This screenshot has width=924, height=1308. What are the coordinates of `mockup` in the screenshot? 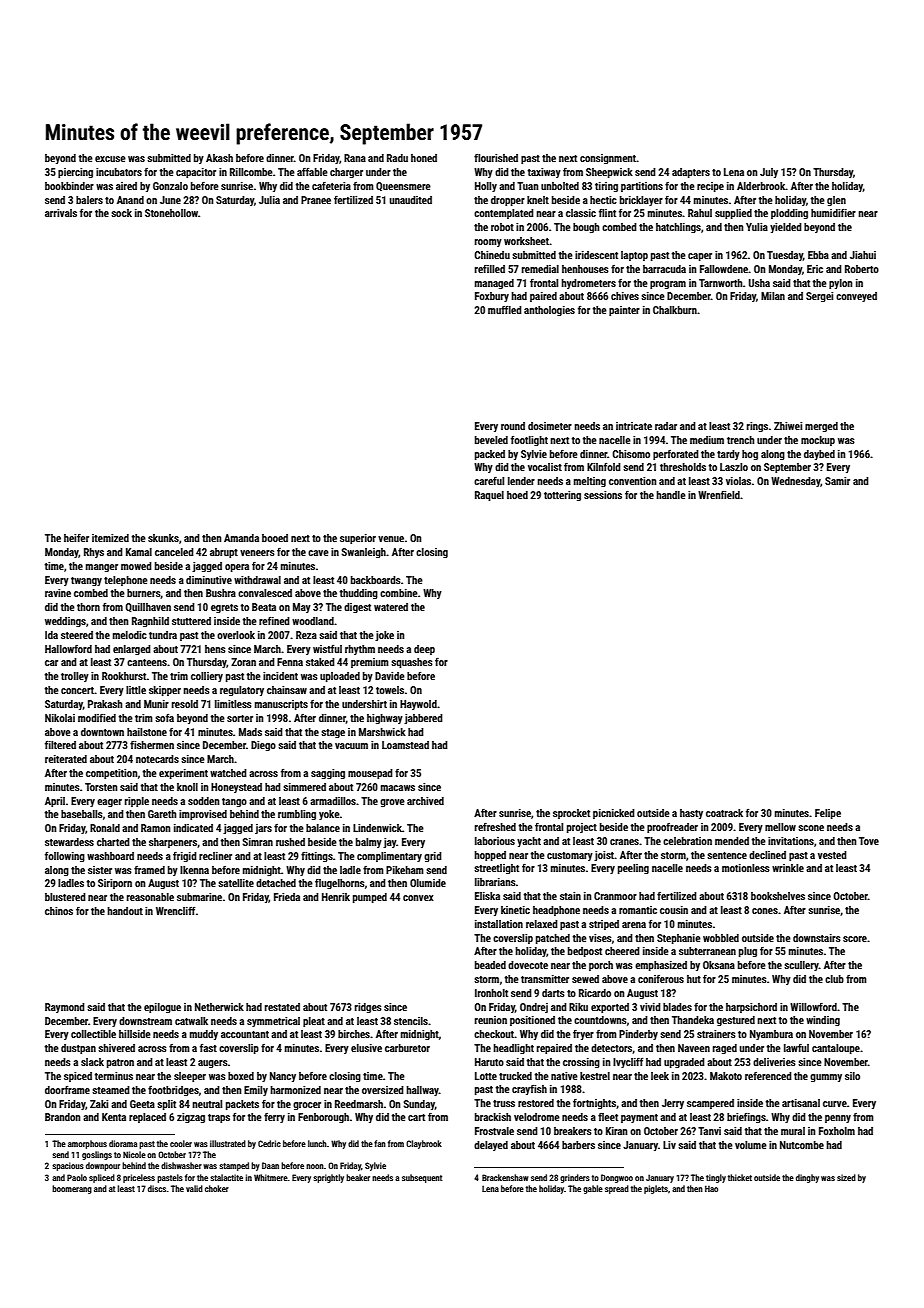 It's located at (818, 441).
